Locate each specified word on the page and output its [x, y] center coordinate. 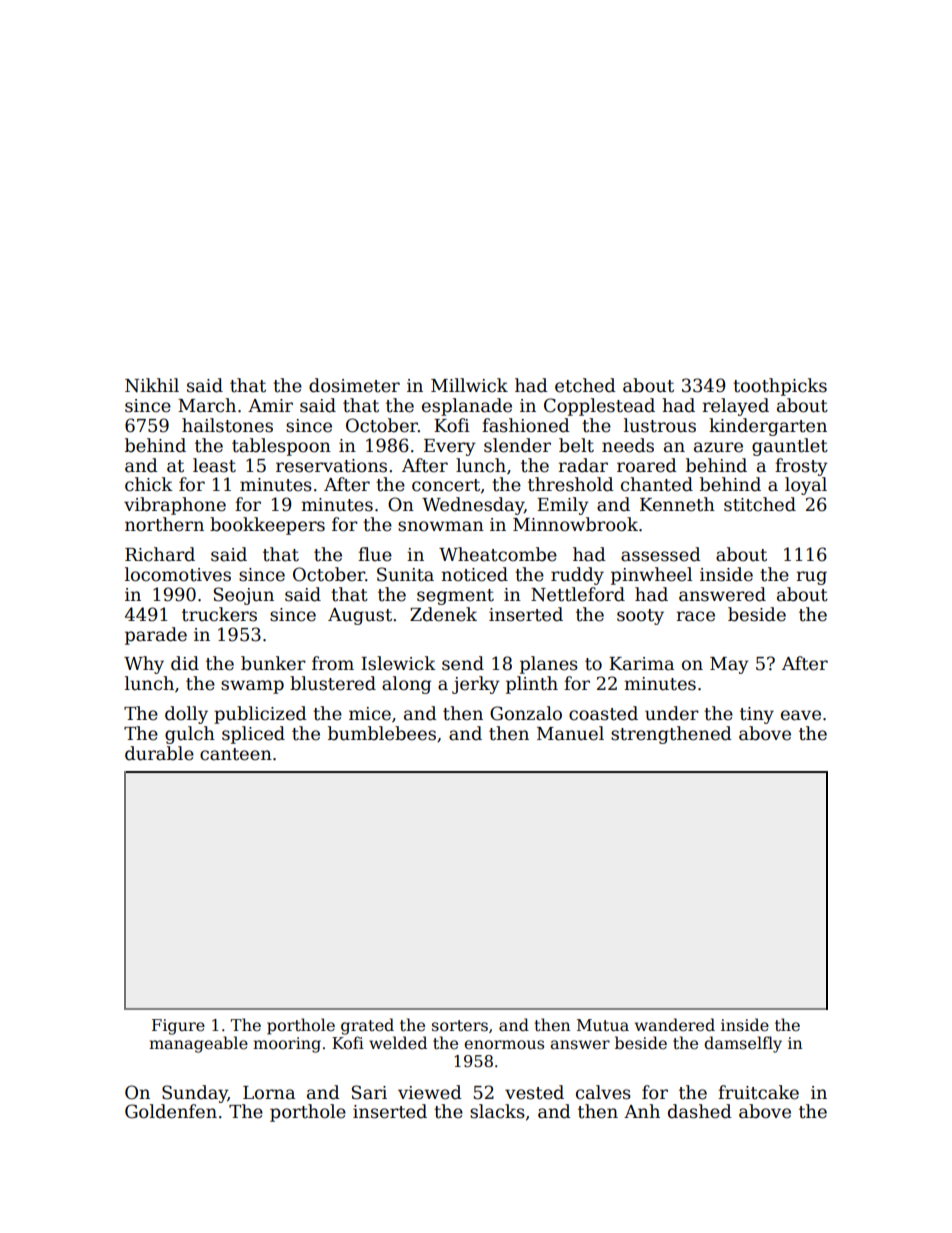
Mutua [603, 1025]
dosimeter [354, 385]
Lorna [269, 1093]
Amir [270, 405]
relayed [735, 407]
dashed [700, 1111]
